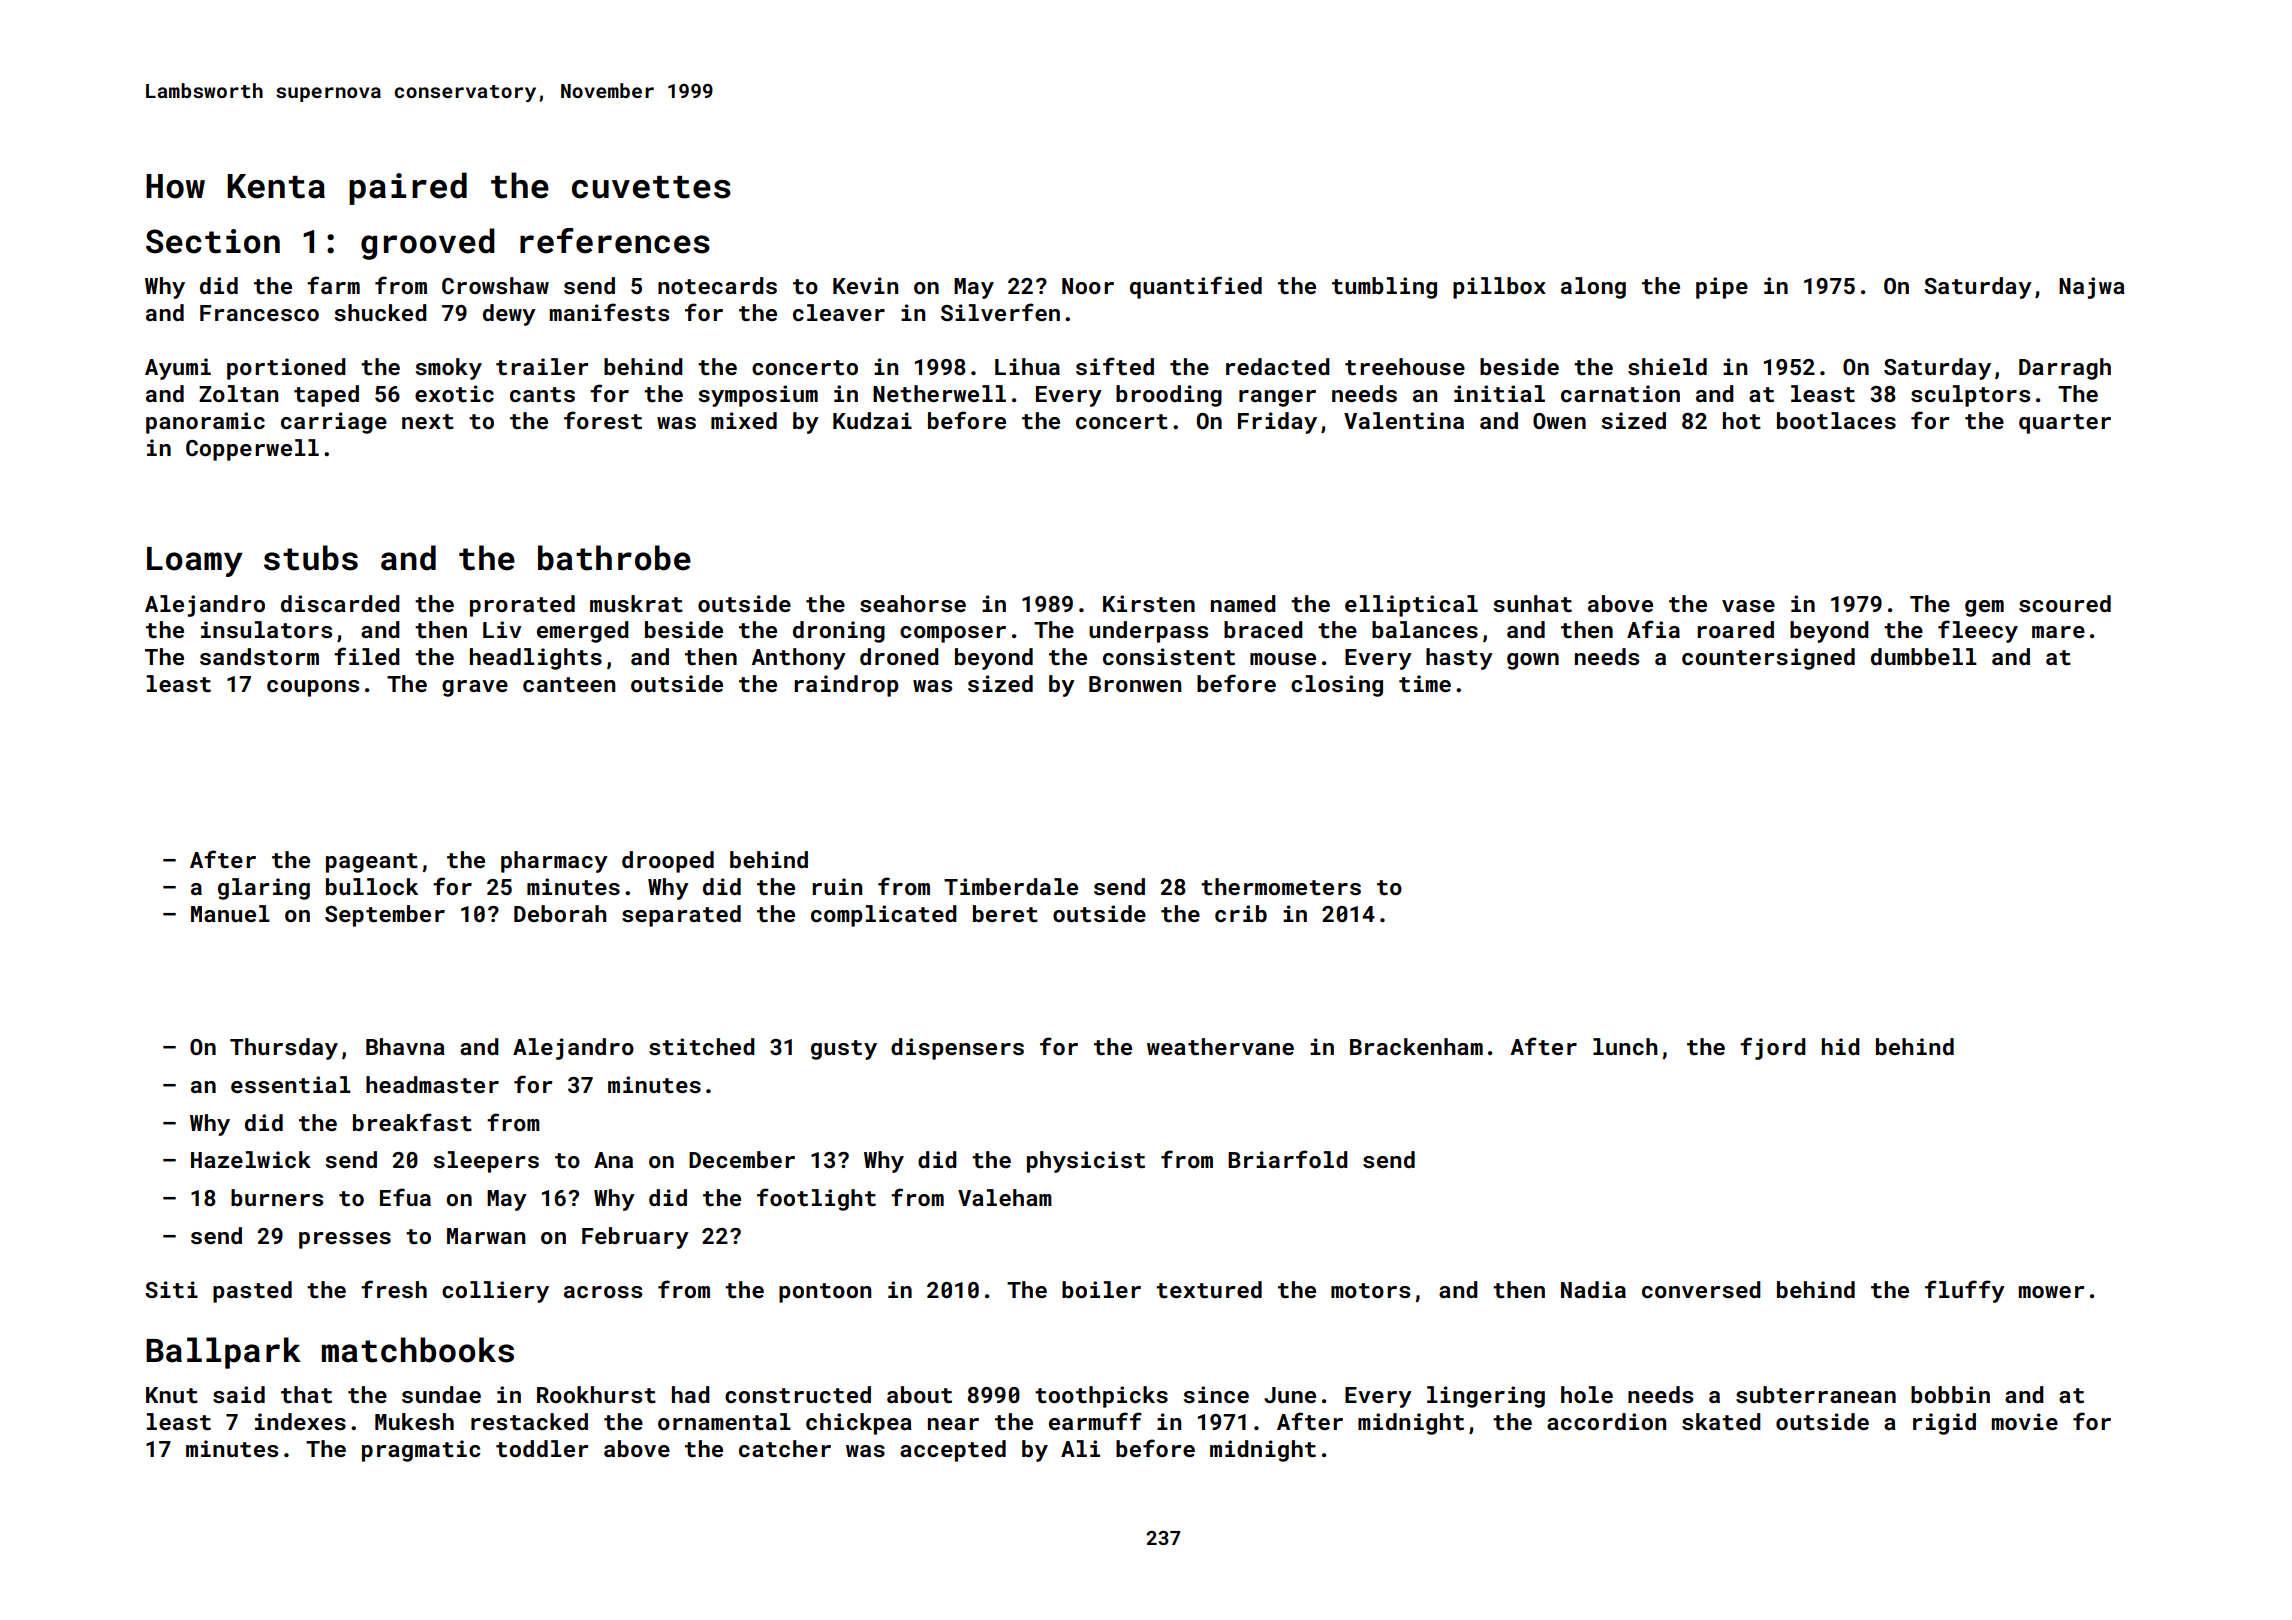 The image size is (2292, 1620). Describe the element at coordinates (1080, 1448) in the image. I see `Ali` at that location.
